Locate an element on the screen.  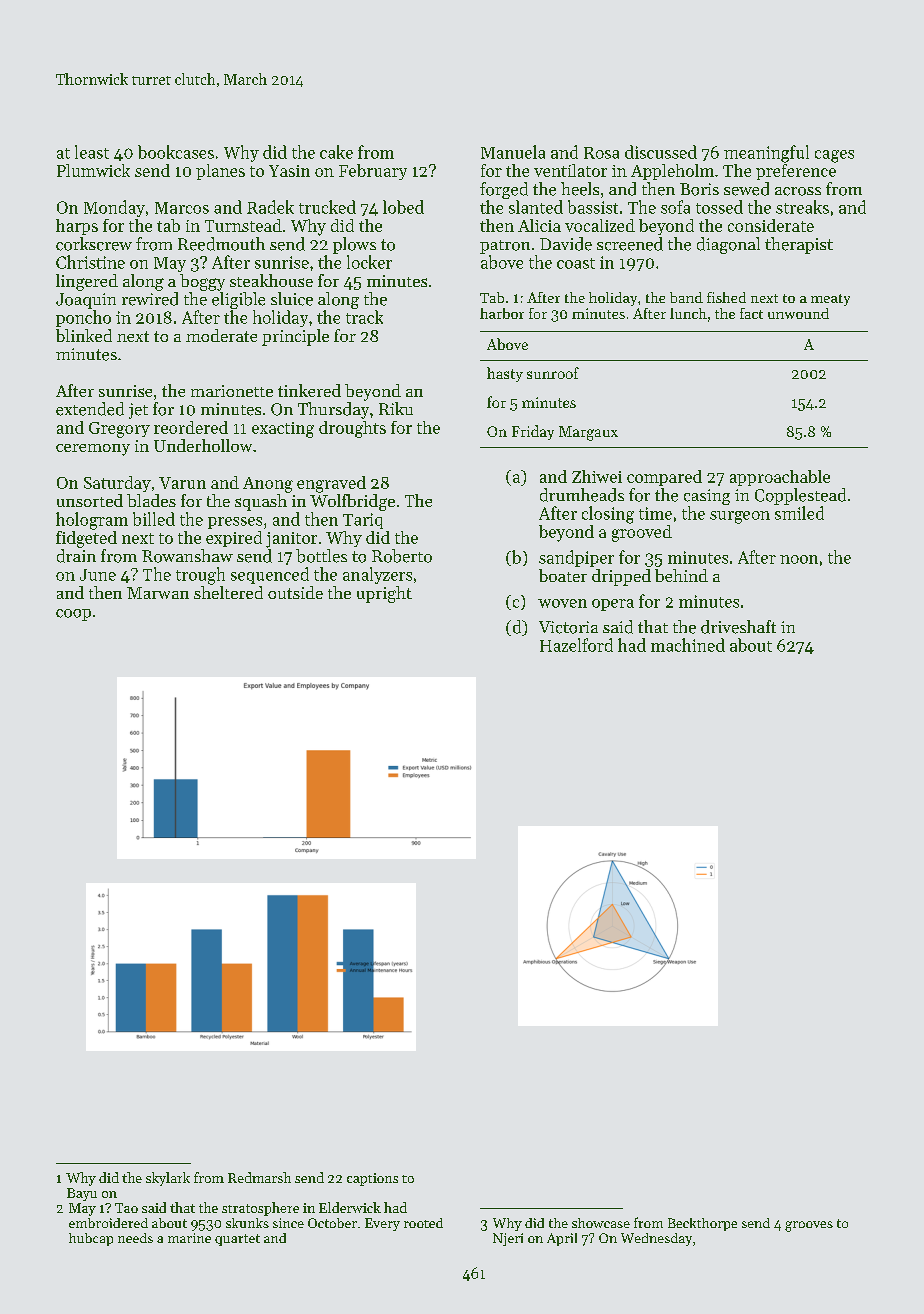
skylark is located at coordinates (168, 1179).
